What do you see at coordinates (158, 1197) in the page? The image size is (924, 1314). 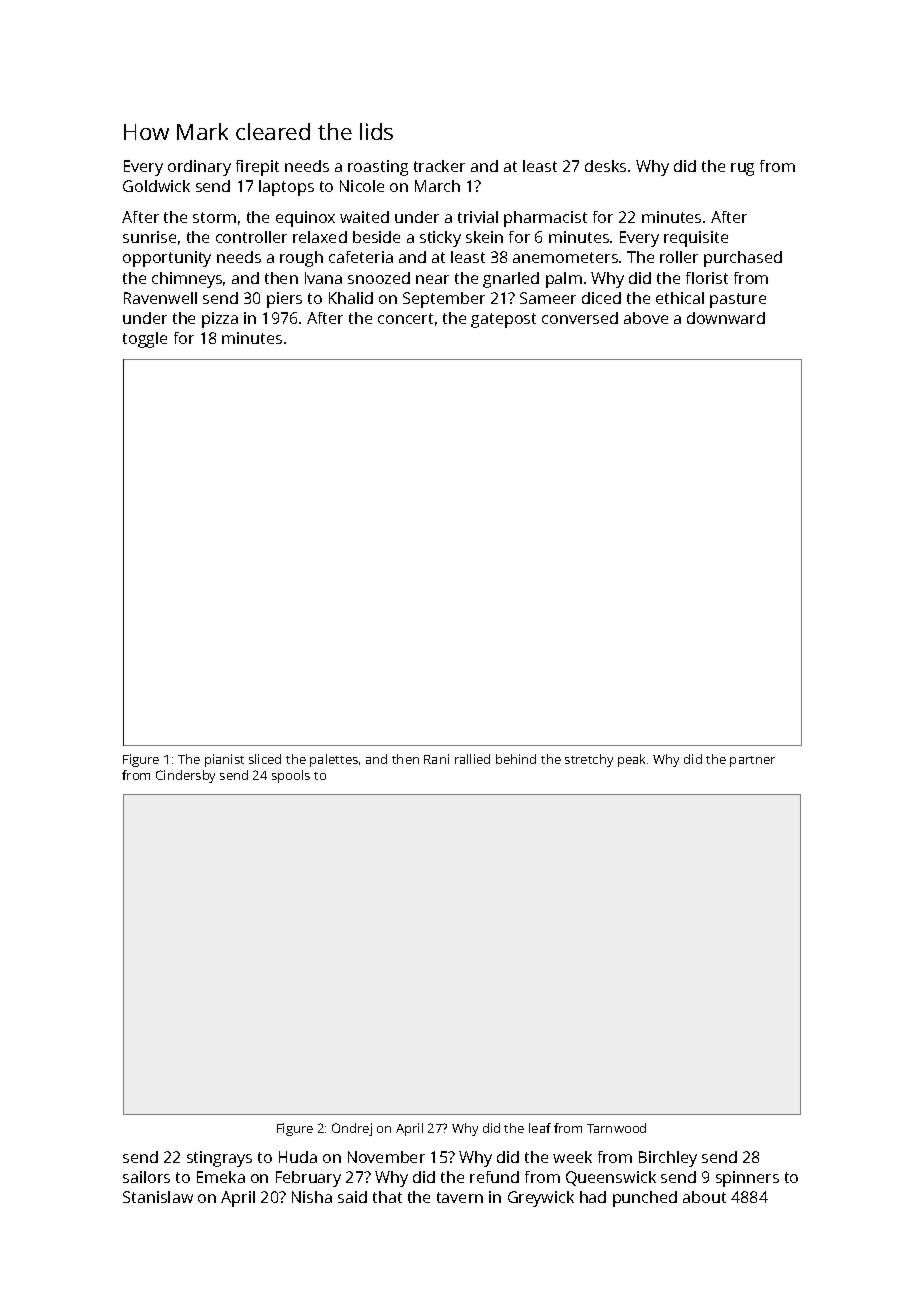 I see `Stanislaw` at bounding box center [158, 1197].
